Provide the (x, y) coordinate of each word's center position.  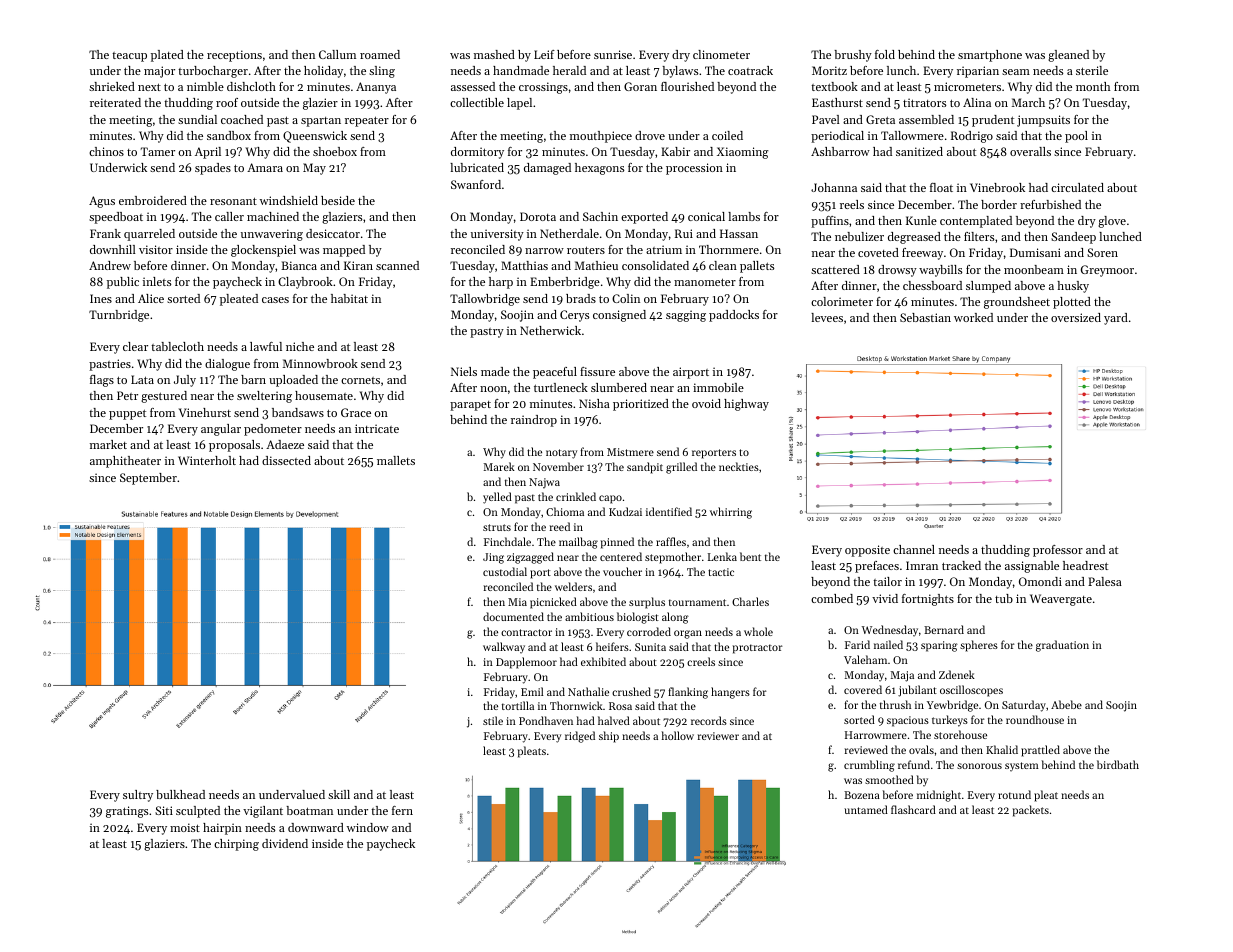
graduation (1062, 646)
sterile (1092, 70)
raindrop (534, 421)
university (497, 235)
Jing (493, 558)
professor (1058, 551)
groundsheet (1017, 303)
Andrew (110, 265)
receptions (234, 56)
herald (569, 70)
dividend (285, 843)
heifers (612, 646)
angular (221, 430)
